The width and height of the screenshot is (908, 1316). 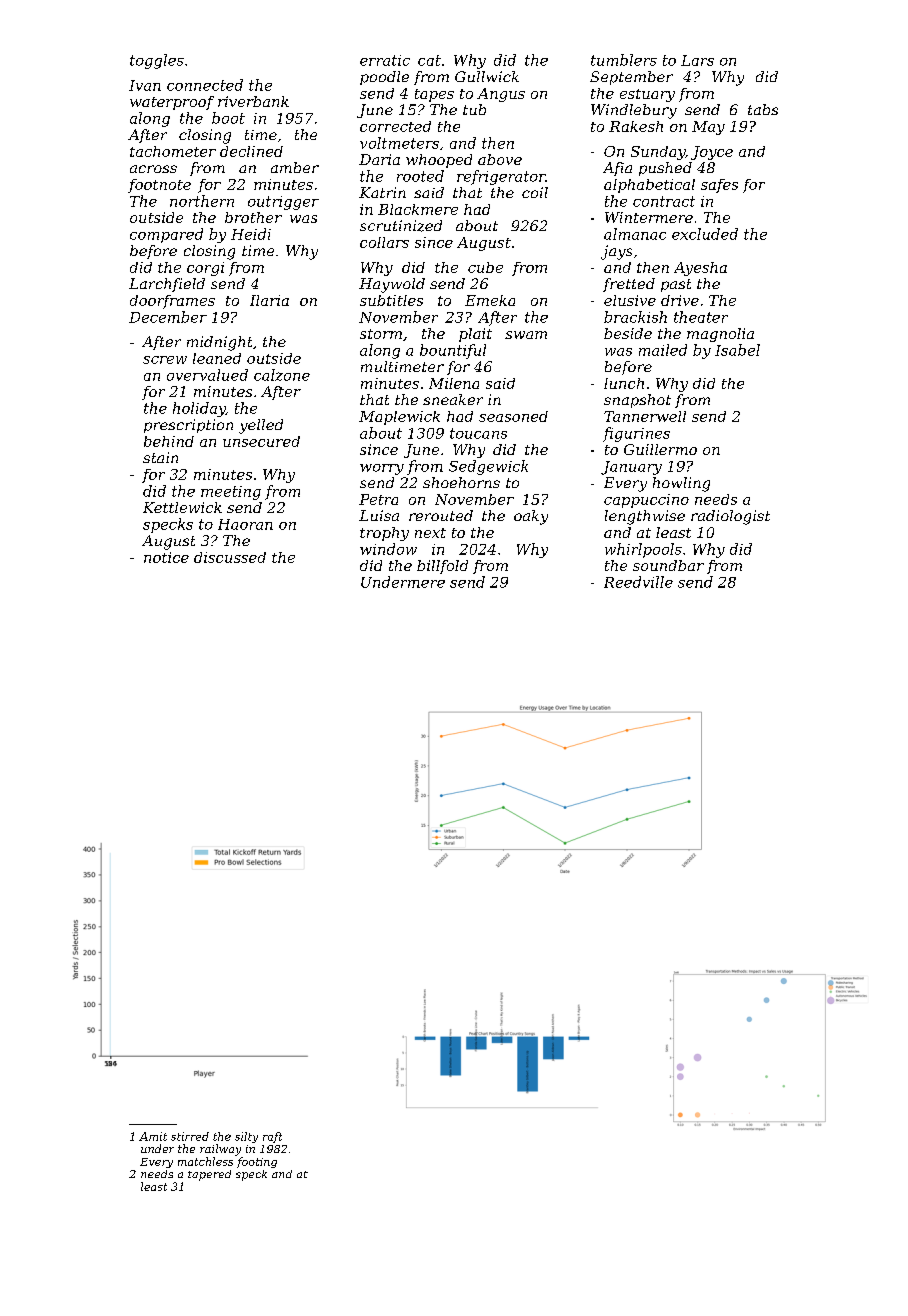 I want to click on tumblers, so click(x=624, y=60).
